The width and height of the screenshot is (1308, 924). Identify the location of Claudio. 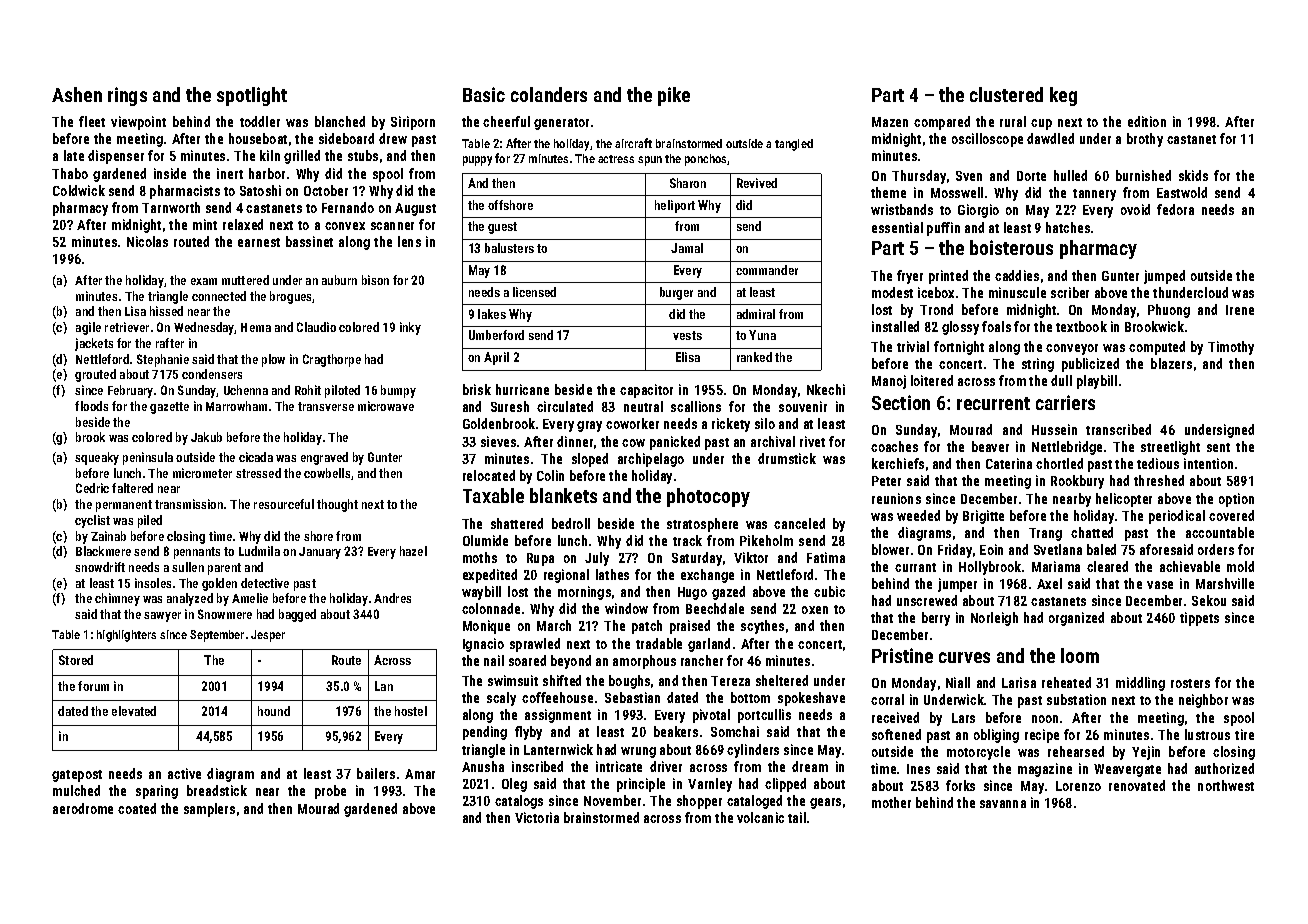
(316, 327).
